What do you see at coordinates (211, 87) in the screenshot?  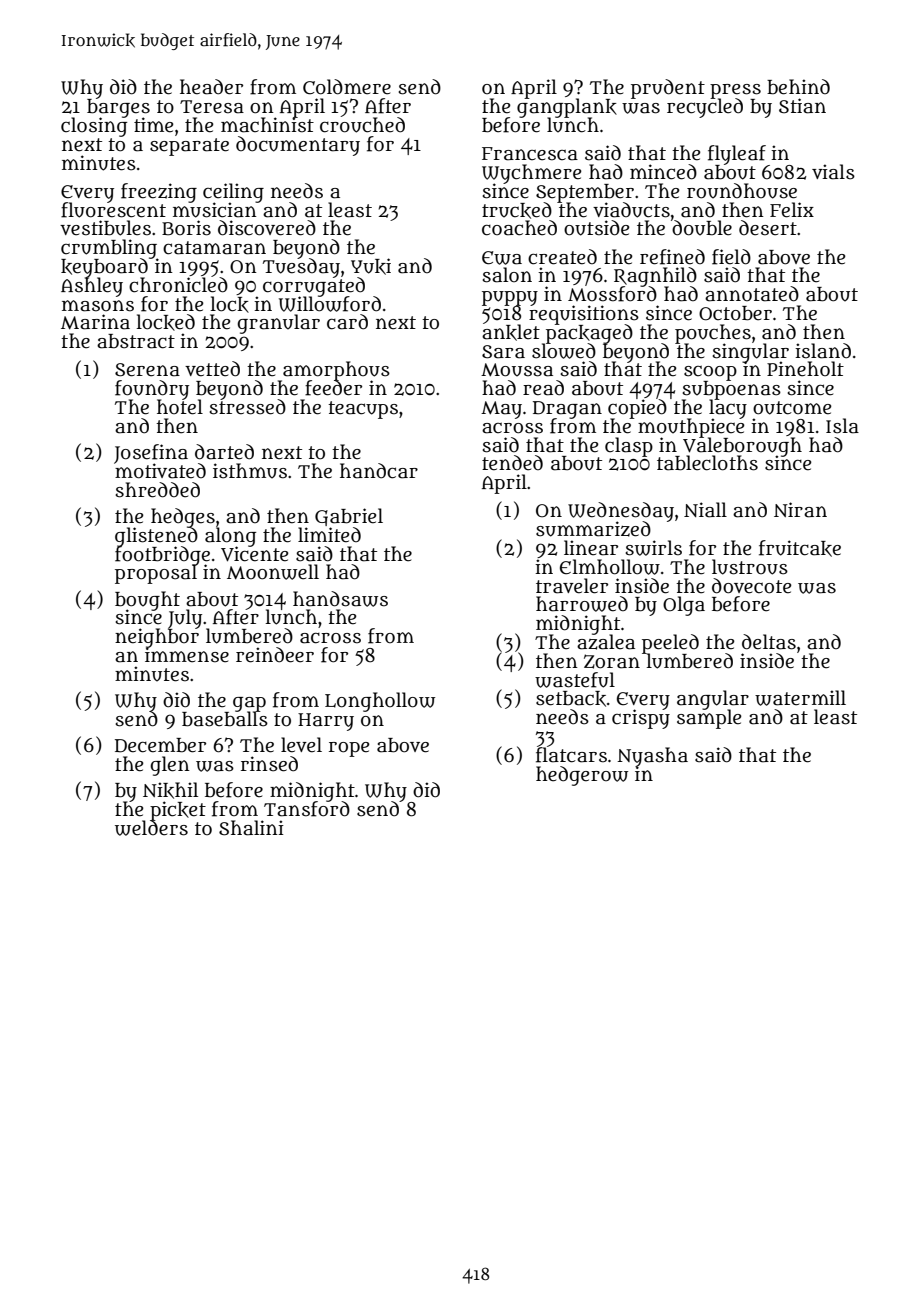 I see `header` at bounding box center [211, 87].
